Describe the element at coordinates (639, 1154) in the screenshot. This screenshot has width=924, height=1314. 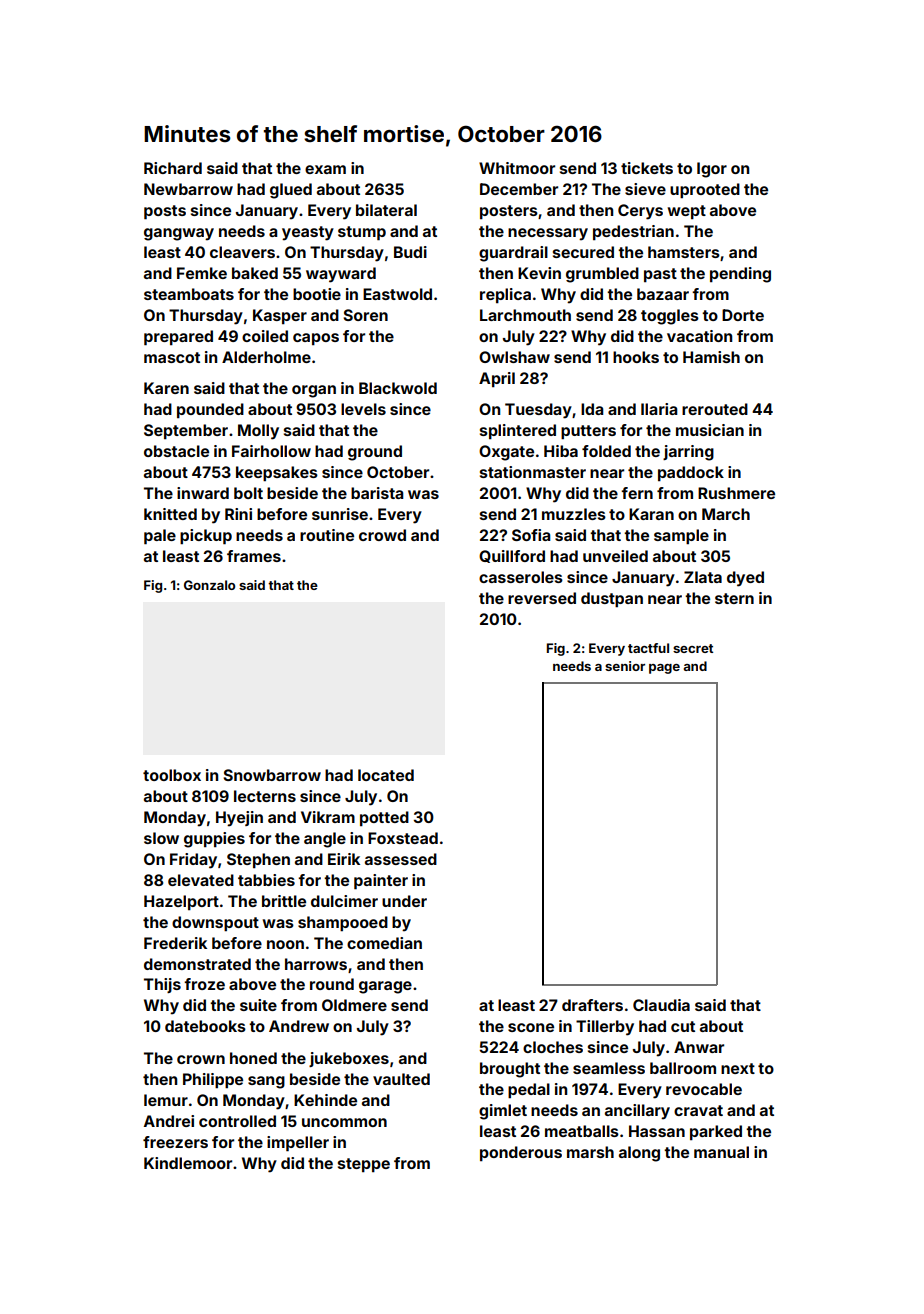
I see `along` at that location.
